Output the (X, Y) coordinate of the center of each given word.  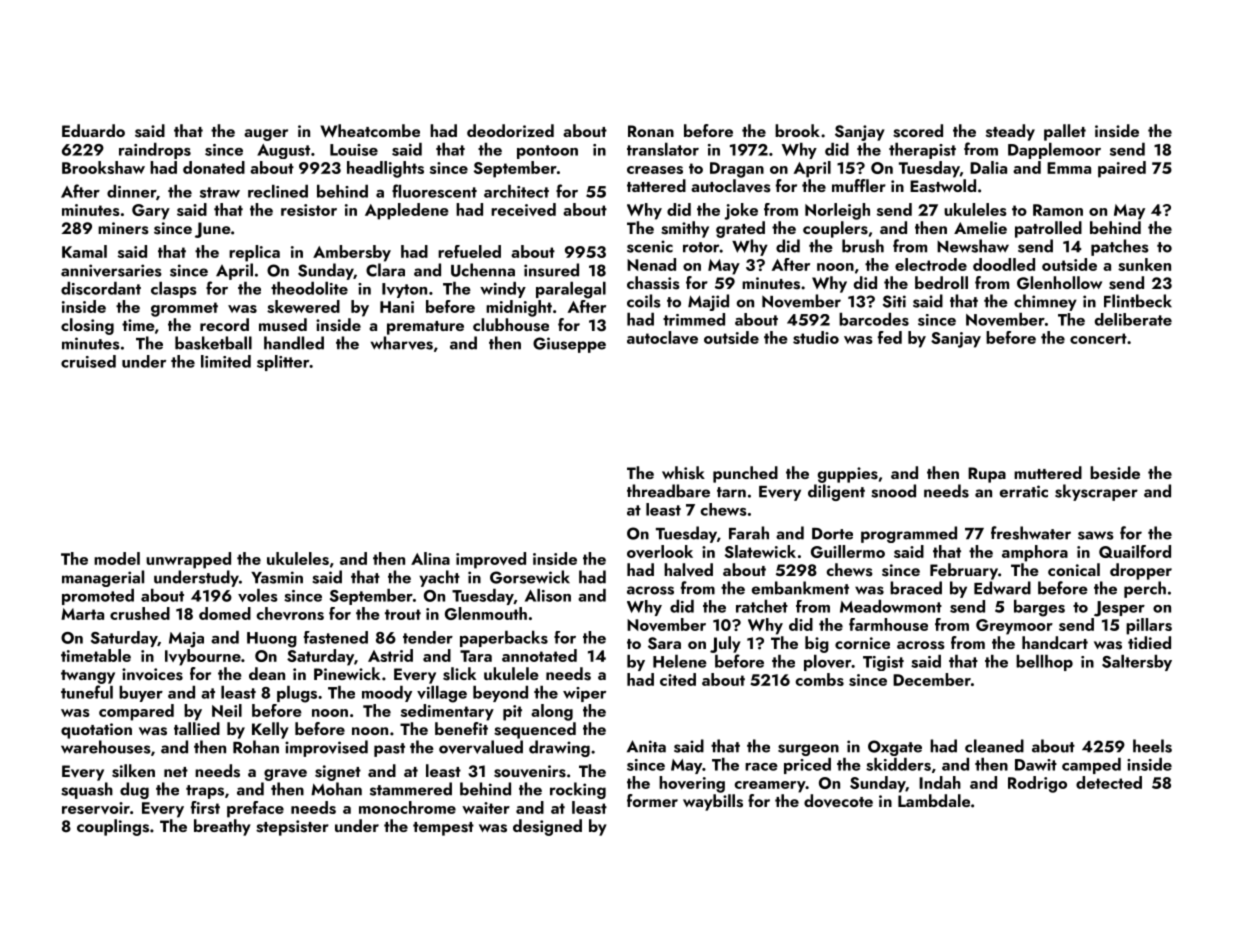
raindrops (155, 151)
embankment (800, 588)
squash (87, 790)
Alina (430, 558)
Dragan (737, 170)
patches (1120, 247)
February (964, 571)
